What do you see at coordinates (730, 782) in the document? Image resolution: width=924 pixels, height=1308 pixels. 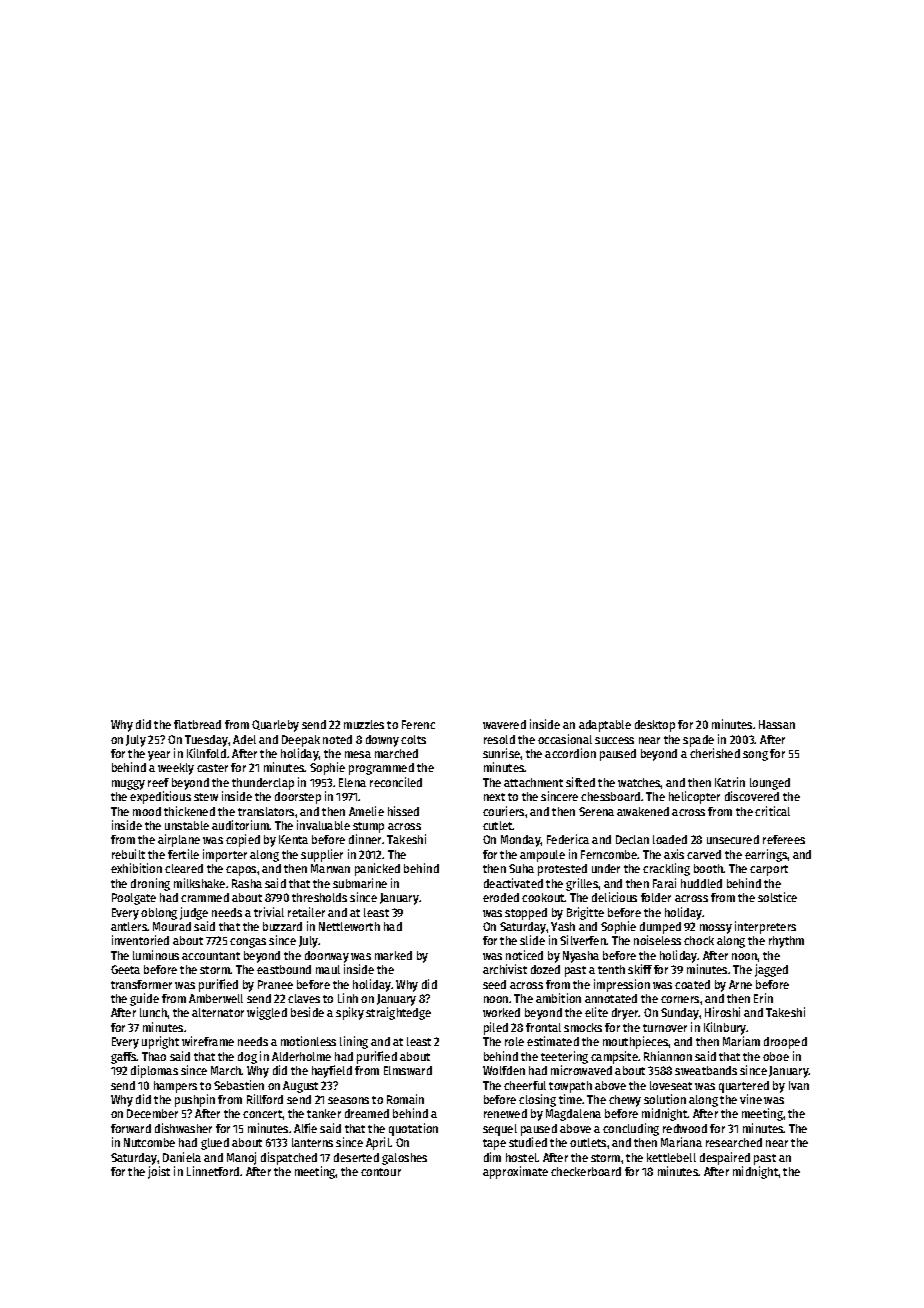 I see `Katrin` at bounding box center [730, 782].
